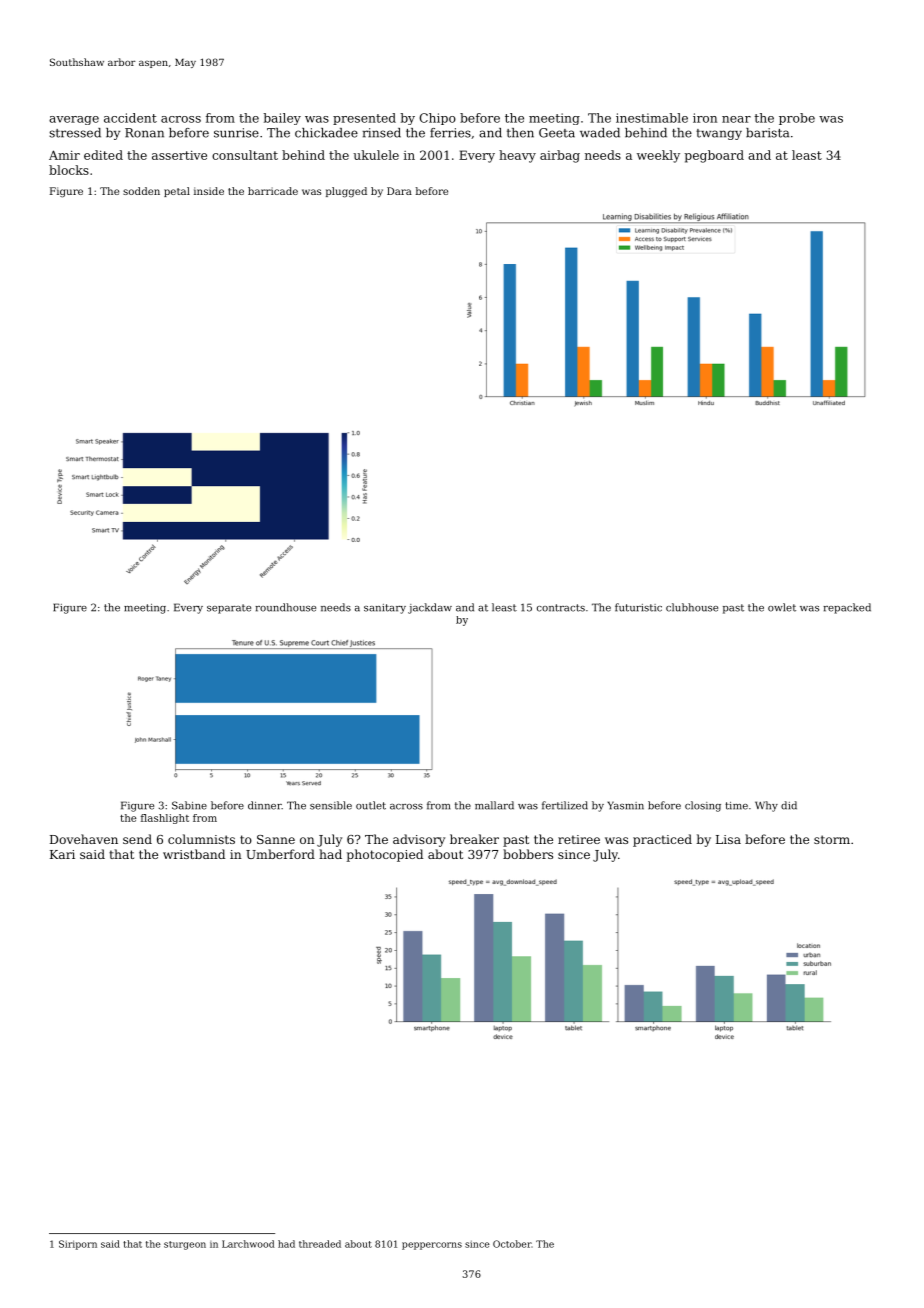 The image size is (924, 1308). Describe the element at coordinates (285, 607) in the image. I see `roundhouse` at that location.
